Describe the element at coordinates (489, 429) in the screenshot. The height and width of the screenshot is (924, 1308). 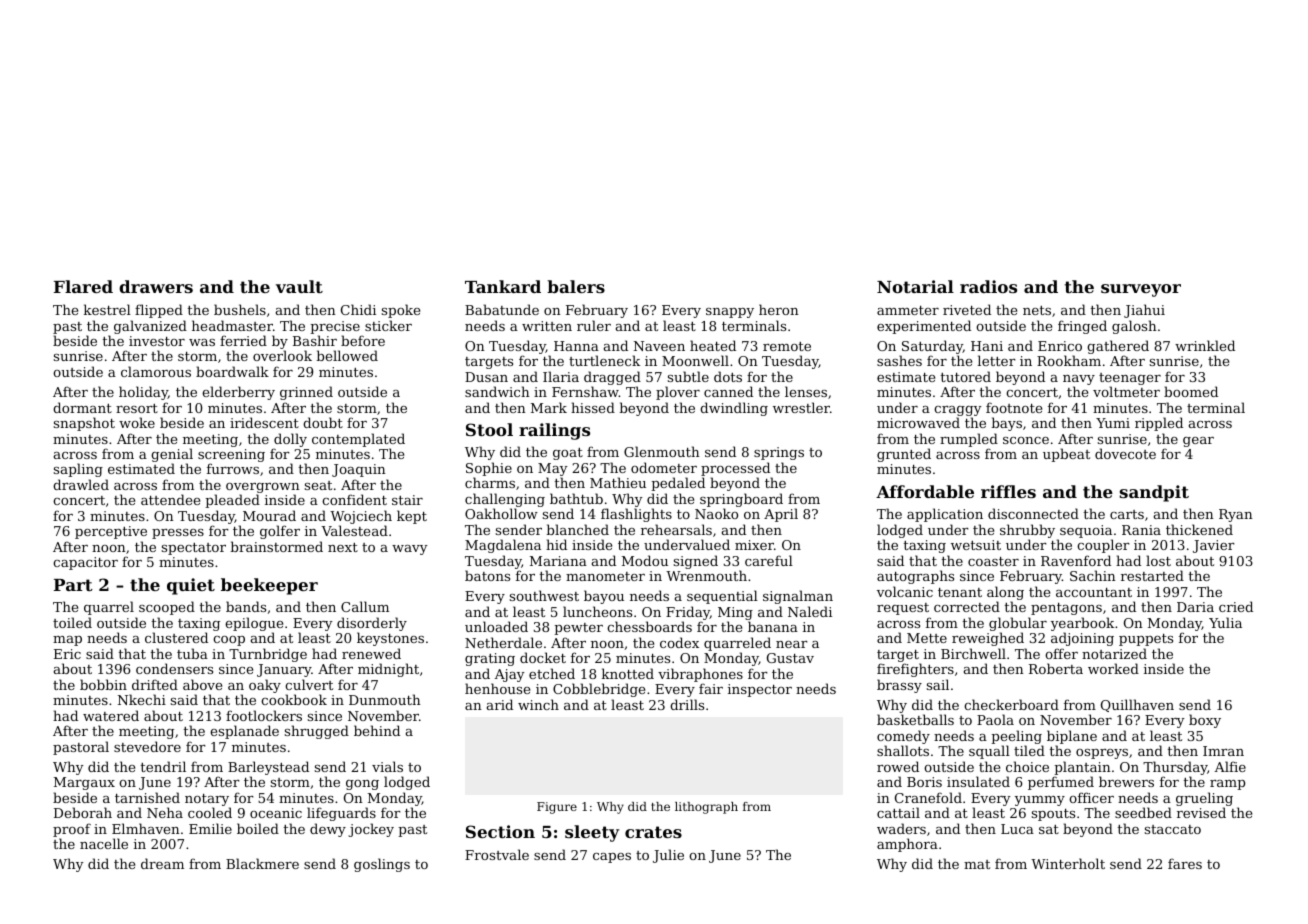
I see `Stool` at that location.
